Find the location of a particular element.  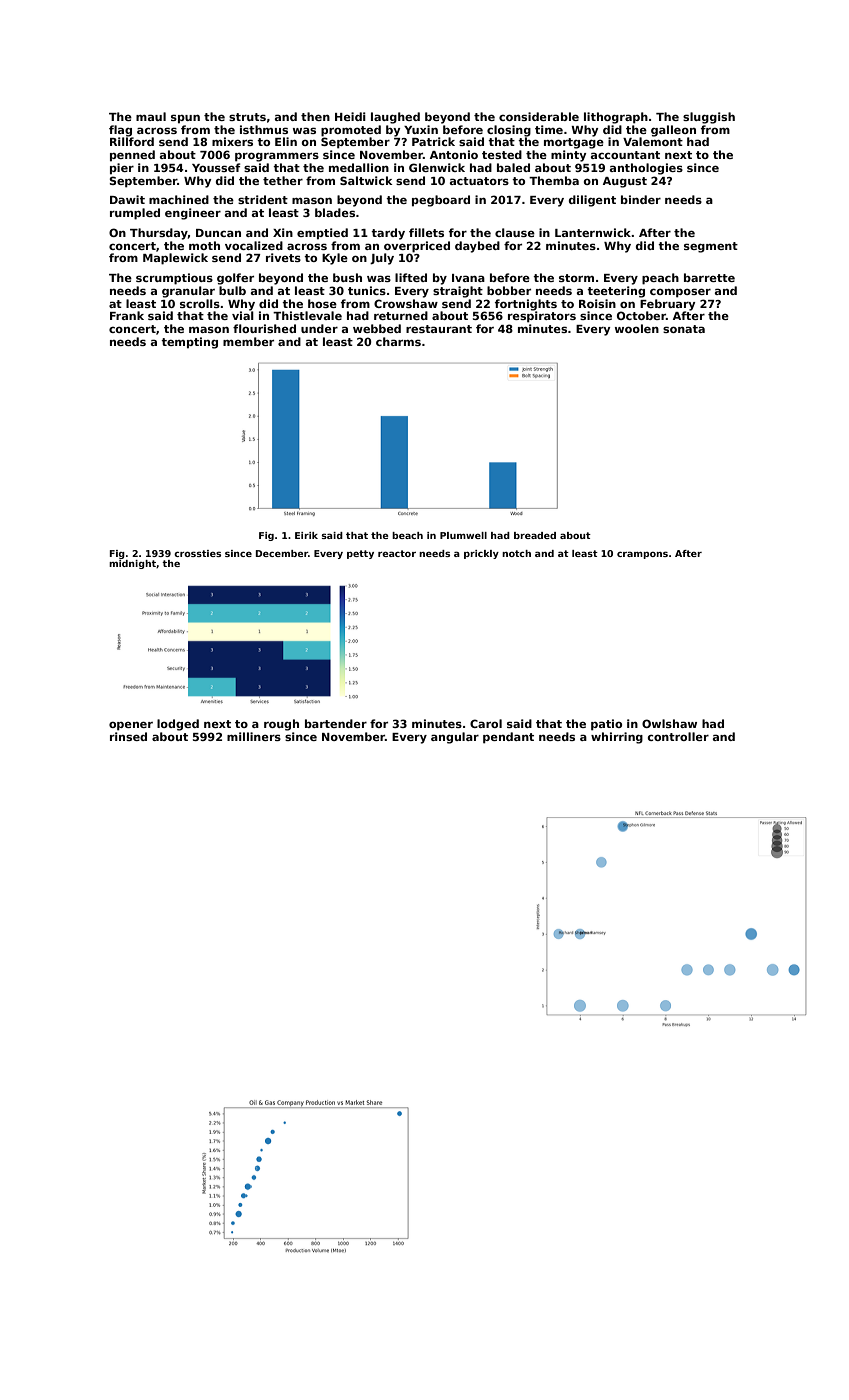

woolen is located at coordinates (637, 328).
